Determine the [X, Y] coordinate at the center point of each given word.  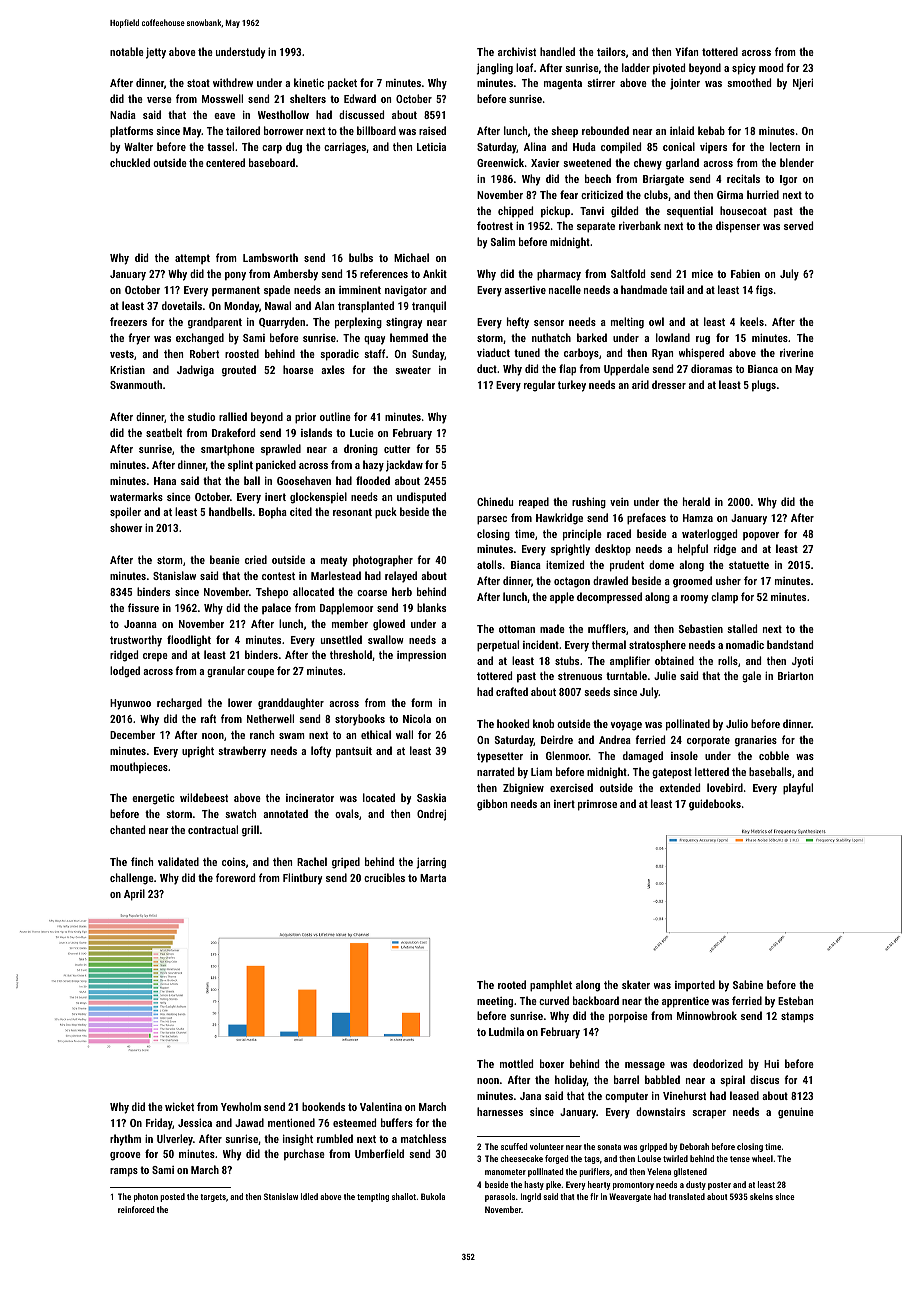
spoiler [125, 513]
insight [298, 1140]
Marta [433, 878]
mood [771, 67]
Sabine [748, 984]
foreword [235, 877]
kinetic [309, 82]
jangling [494, 69]
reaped [534, 503]
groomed [692, 582]
